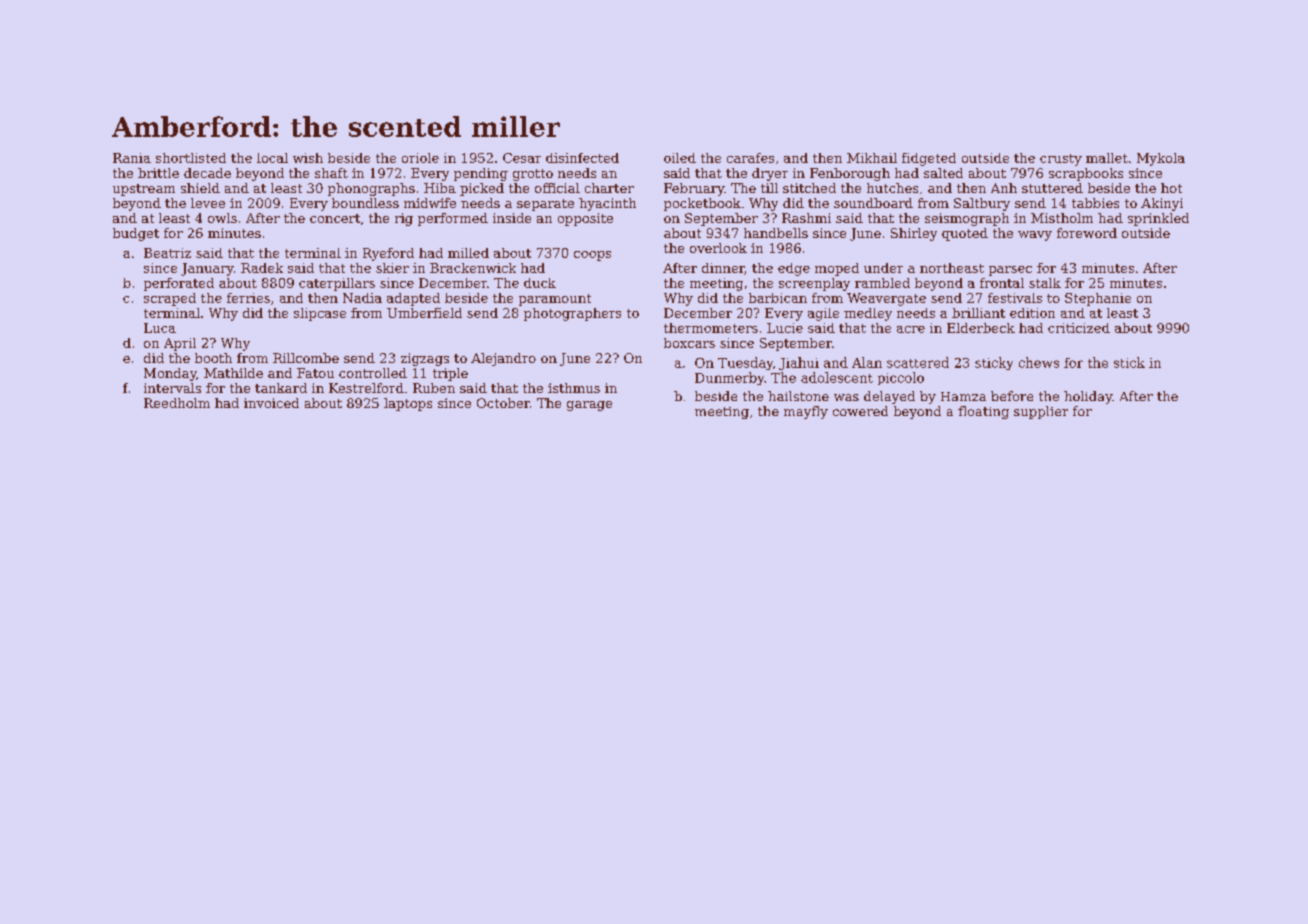 The image size is (1308, 924). Describe the element at coordinates (1041, 412) in the image. I see `supplier` at that location.
